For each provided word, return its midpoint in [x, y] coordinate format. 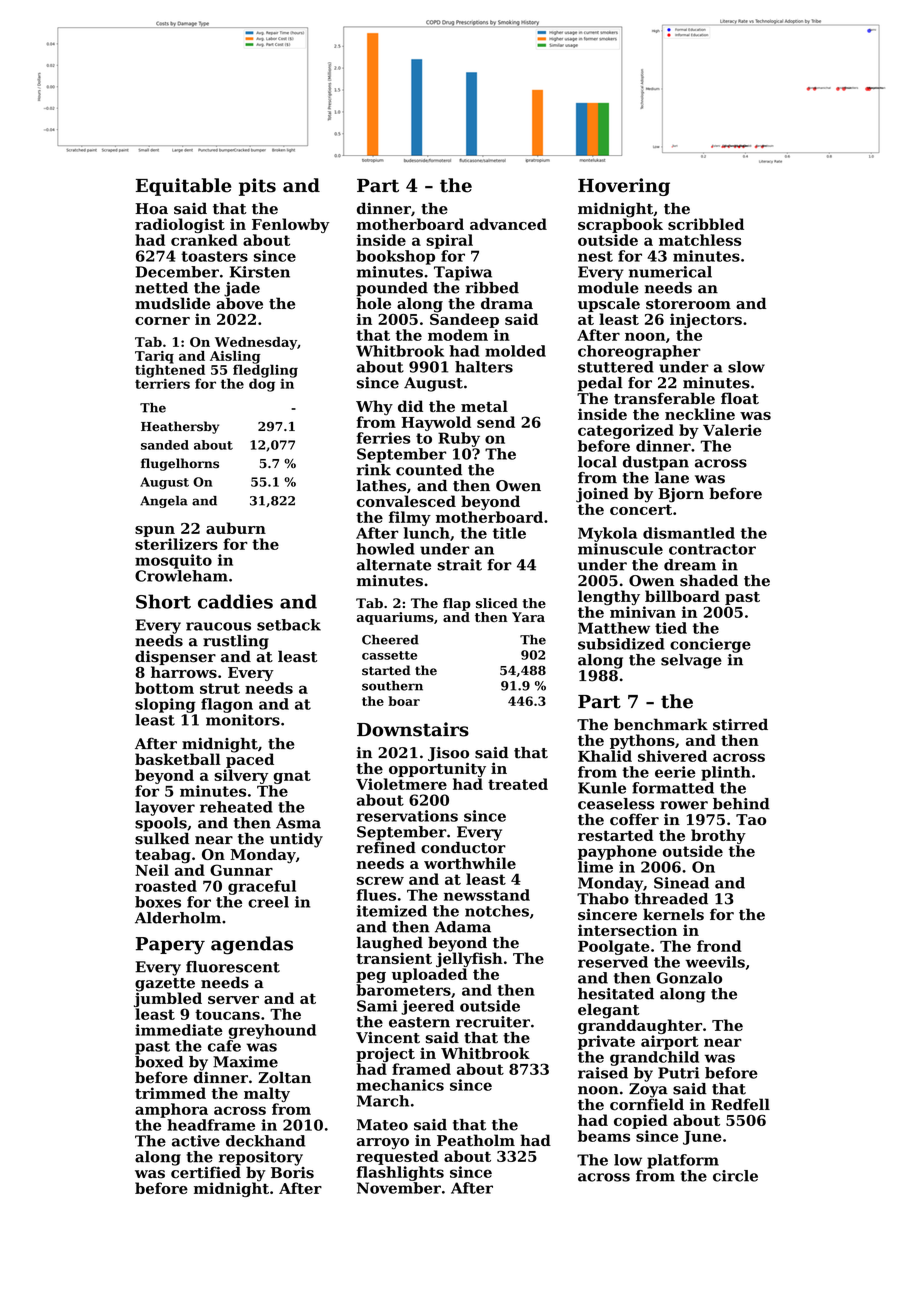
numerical [670, 272]
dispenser [175, 657]
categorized [626, 431]
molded [515, 351]
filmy [410, 518]
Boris [292, 1173]
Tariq [154, 357]
